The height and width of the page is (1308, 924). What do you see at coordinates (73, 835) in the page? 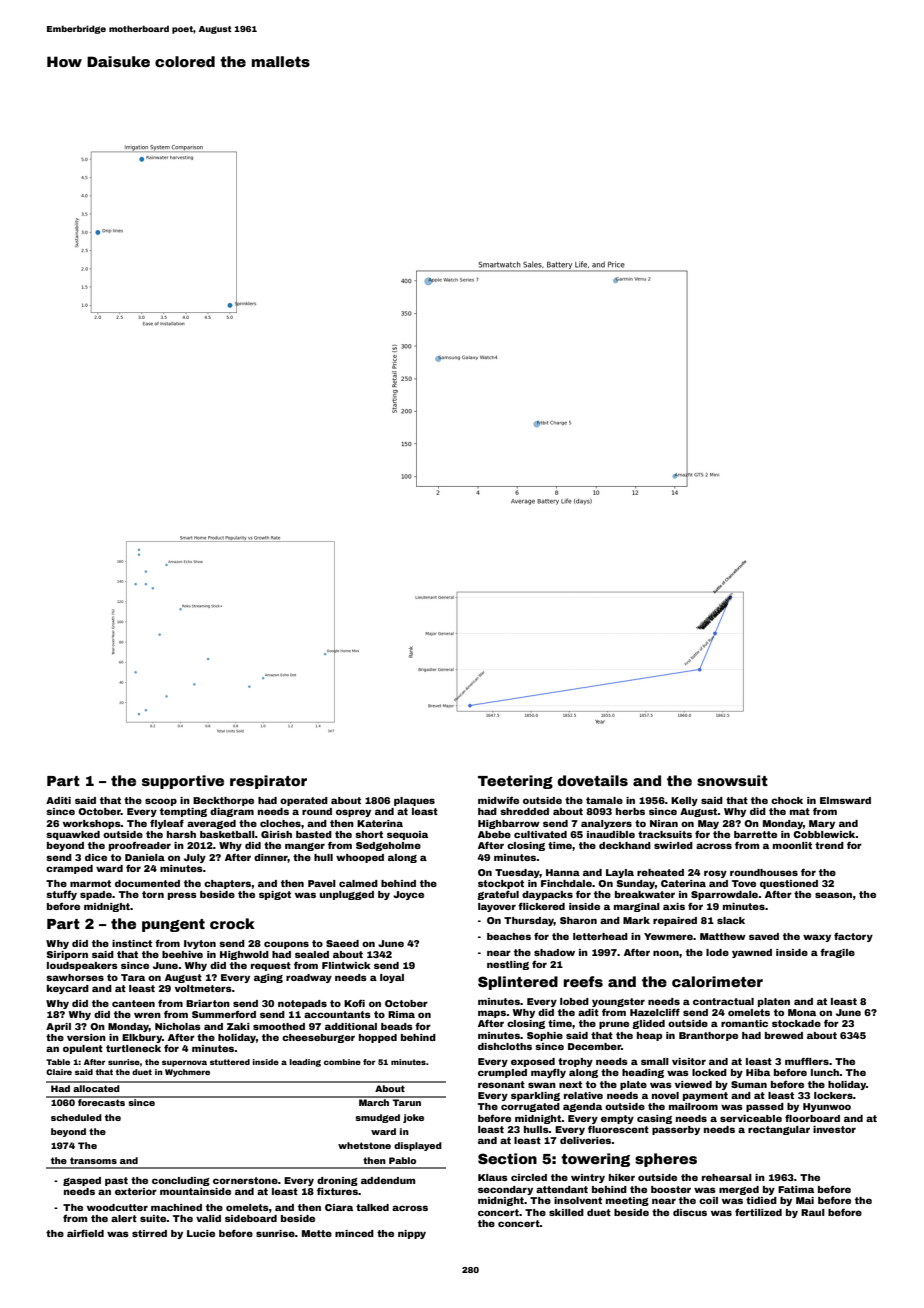
I see `squawked` at bounding box center [73, 835].
